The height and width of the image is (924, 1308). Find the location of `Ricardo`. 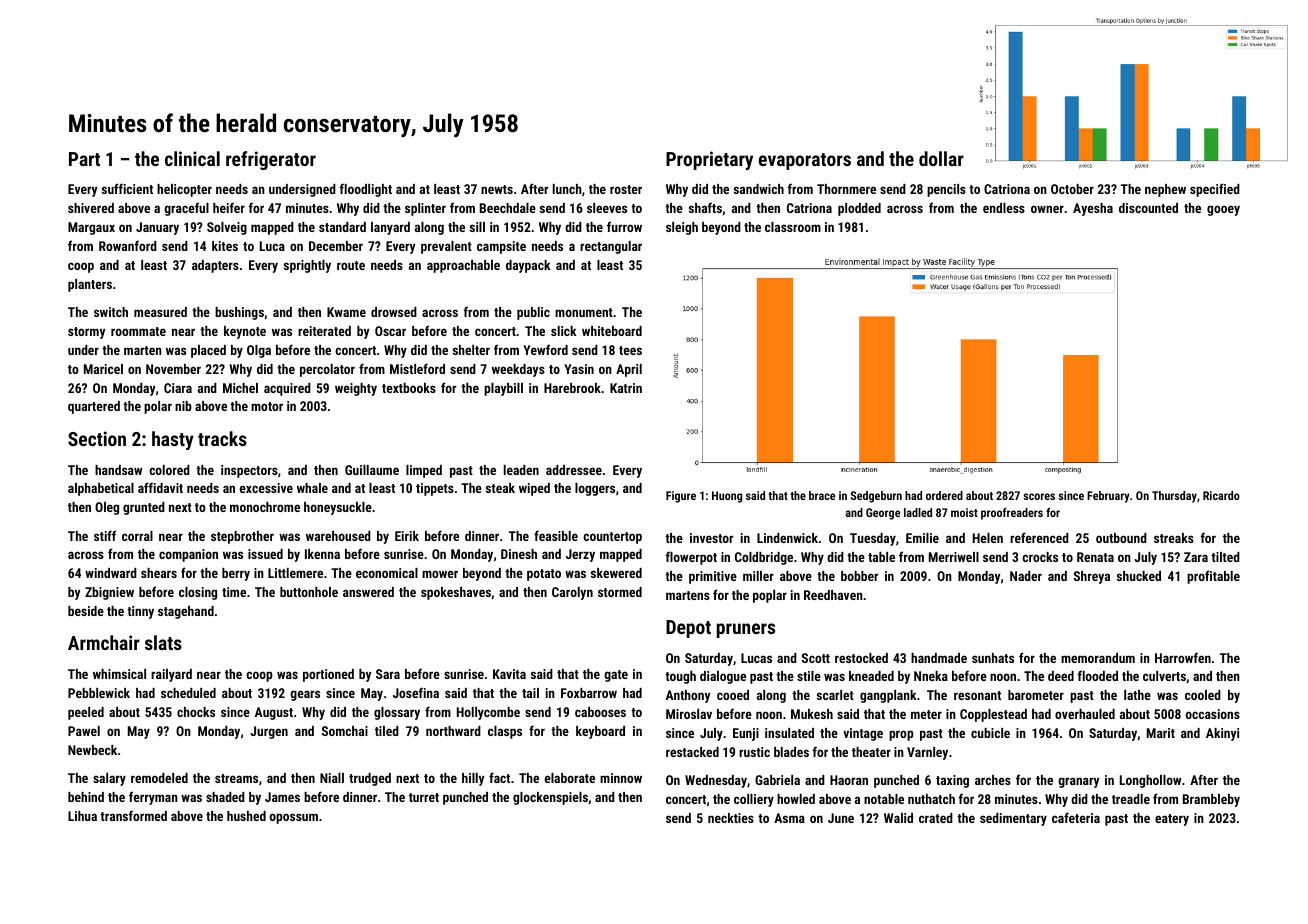

Ricardo is located at coordinates (1221, 495).
